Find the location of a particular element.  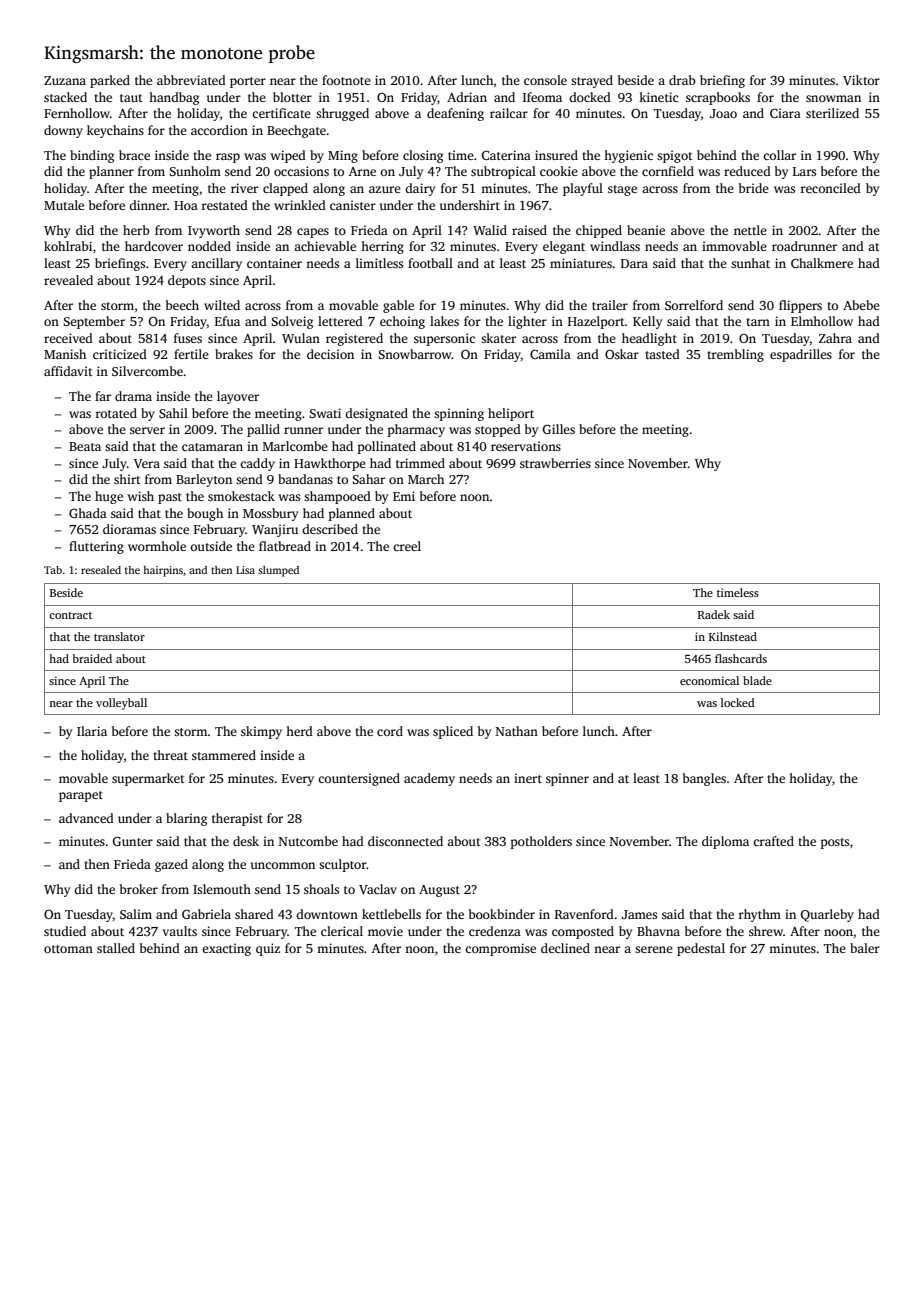

wrinkled is located at coordinates (300, 205).
